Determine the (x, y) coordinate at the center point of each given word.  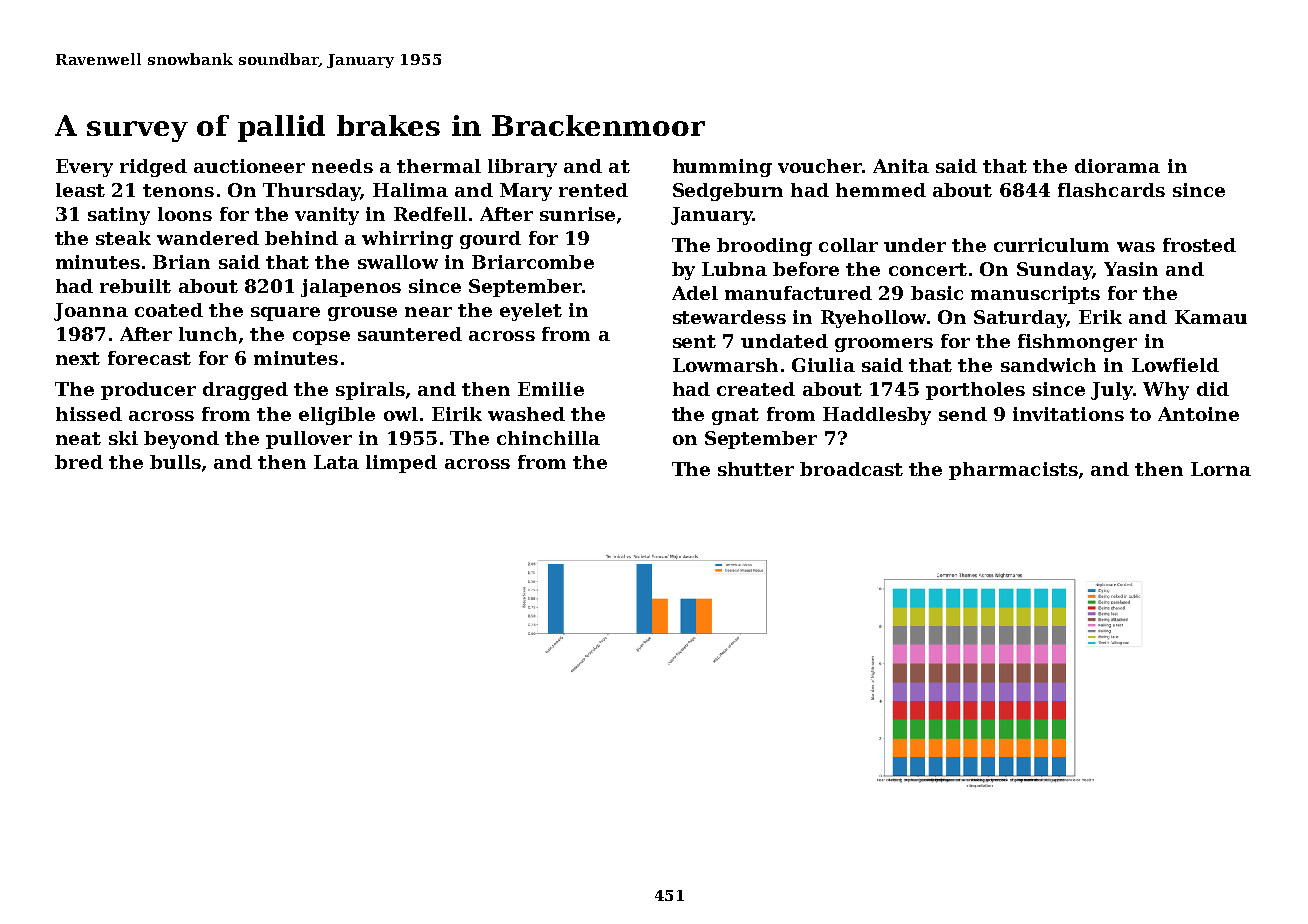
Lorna (1221, 469)
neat (78, 438)
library (522, 168)
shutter (756, 469)
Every (84, 168)
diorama (1117, 166)
